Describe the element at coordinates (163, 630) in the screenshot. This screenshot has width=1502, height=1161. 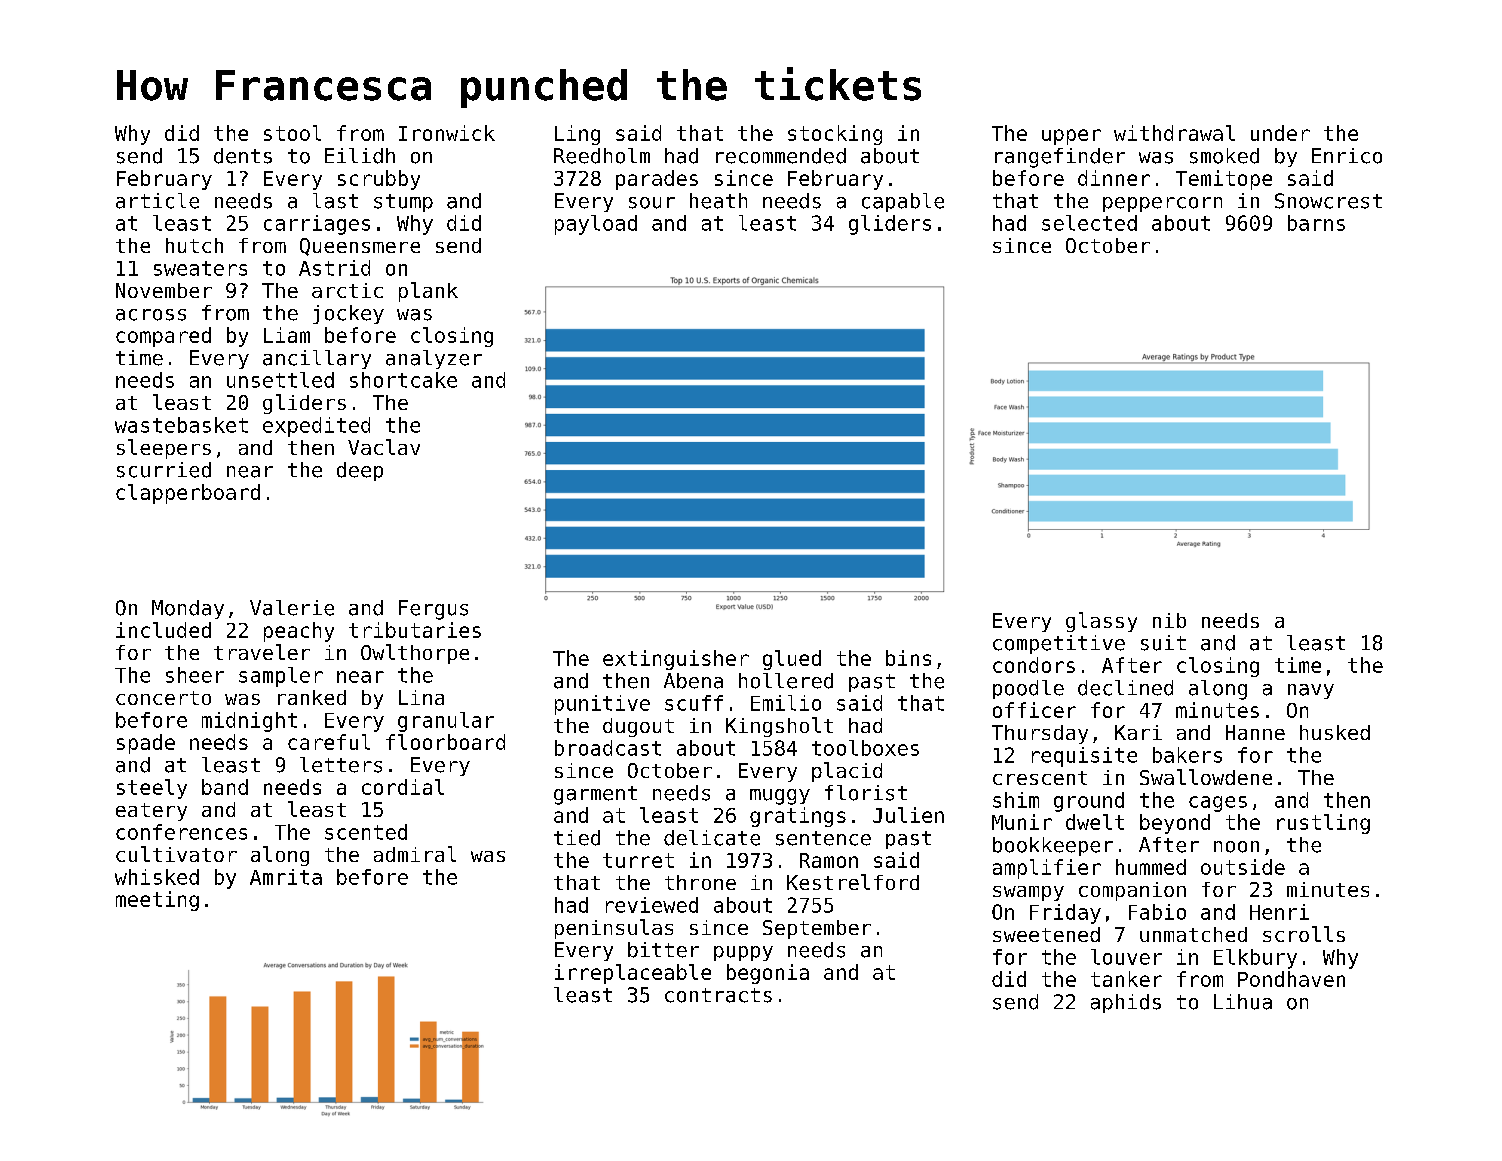
I see `included` at that location.
